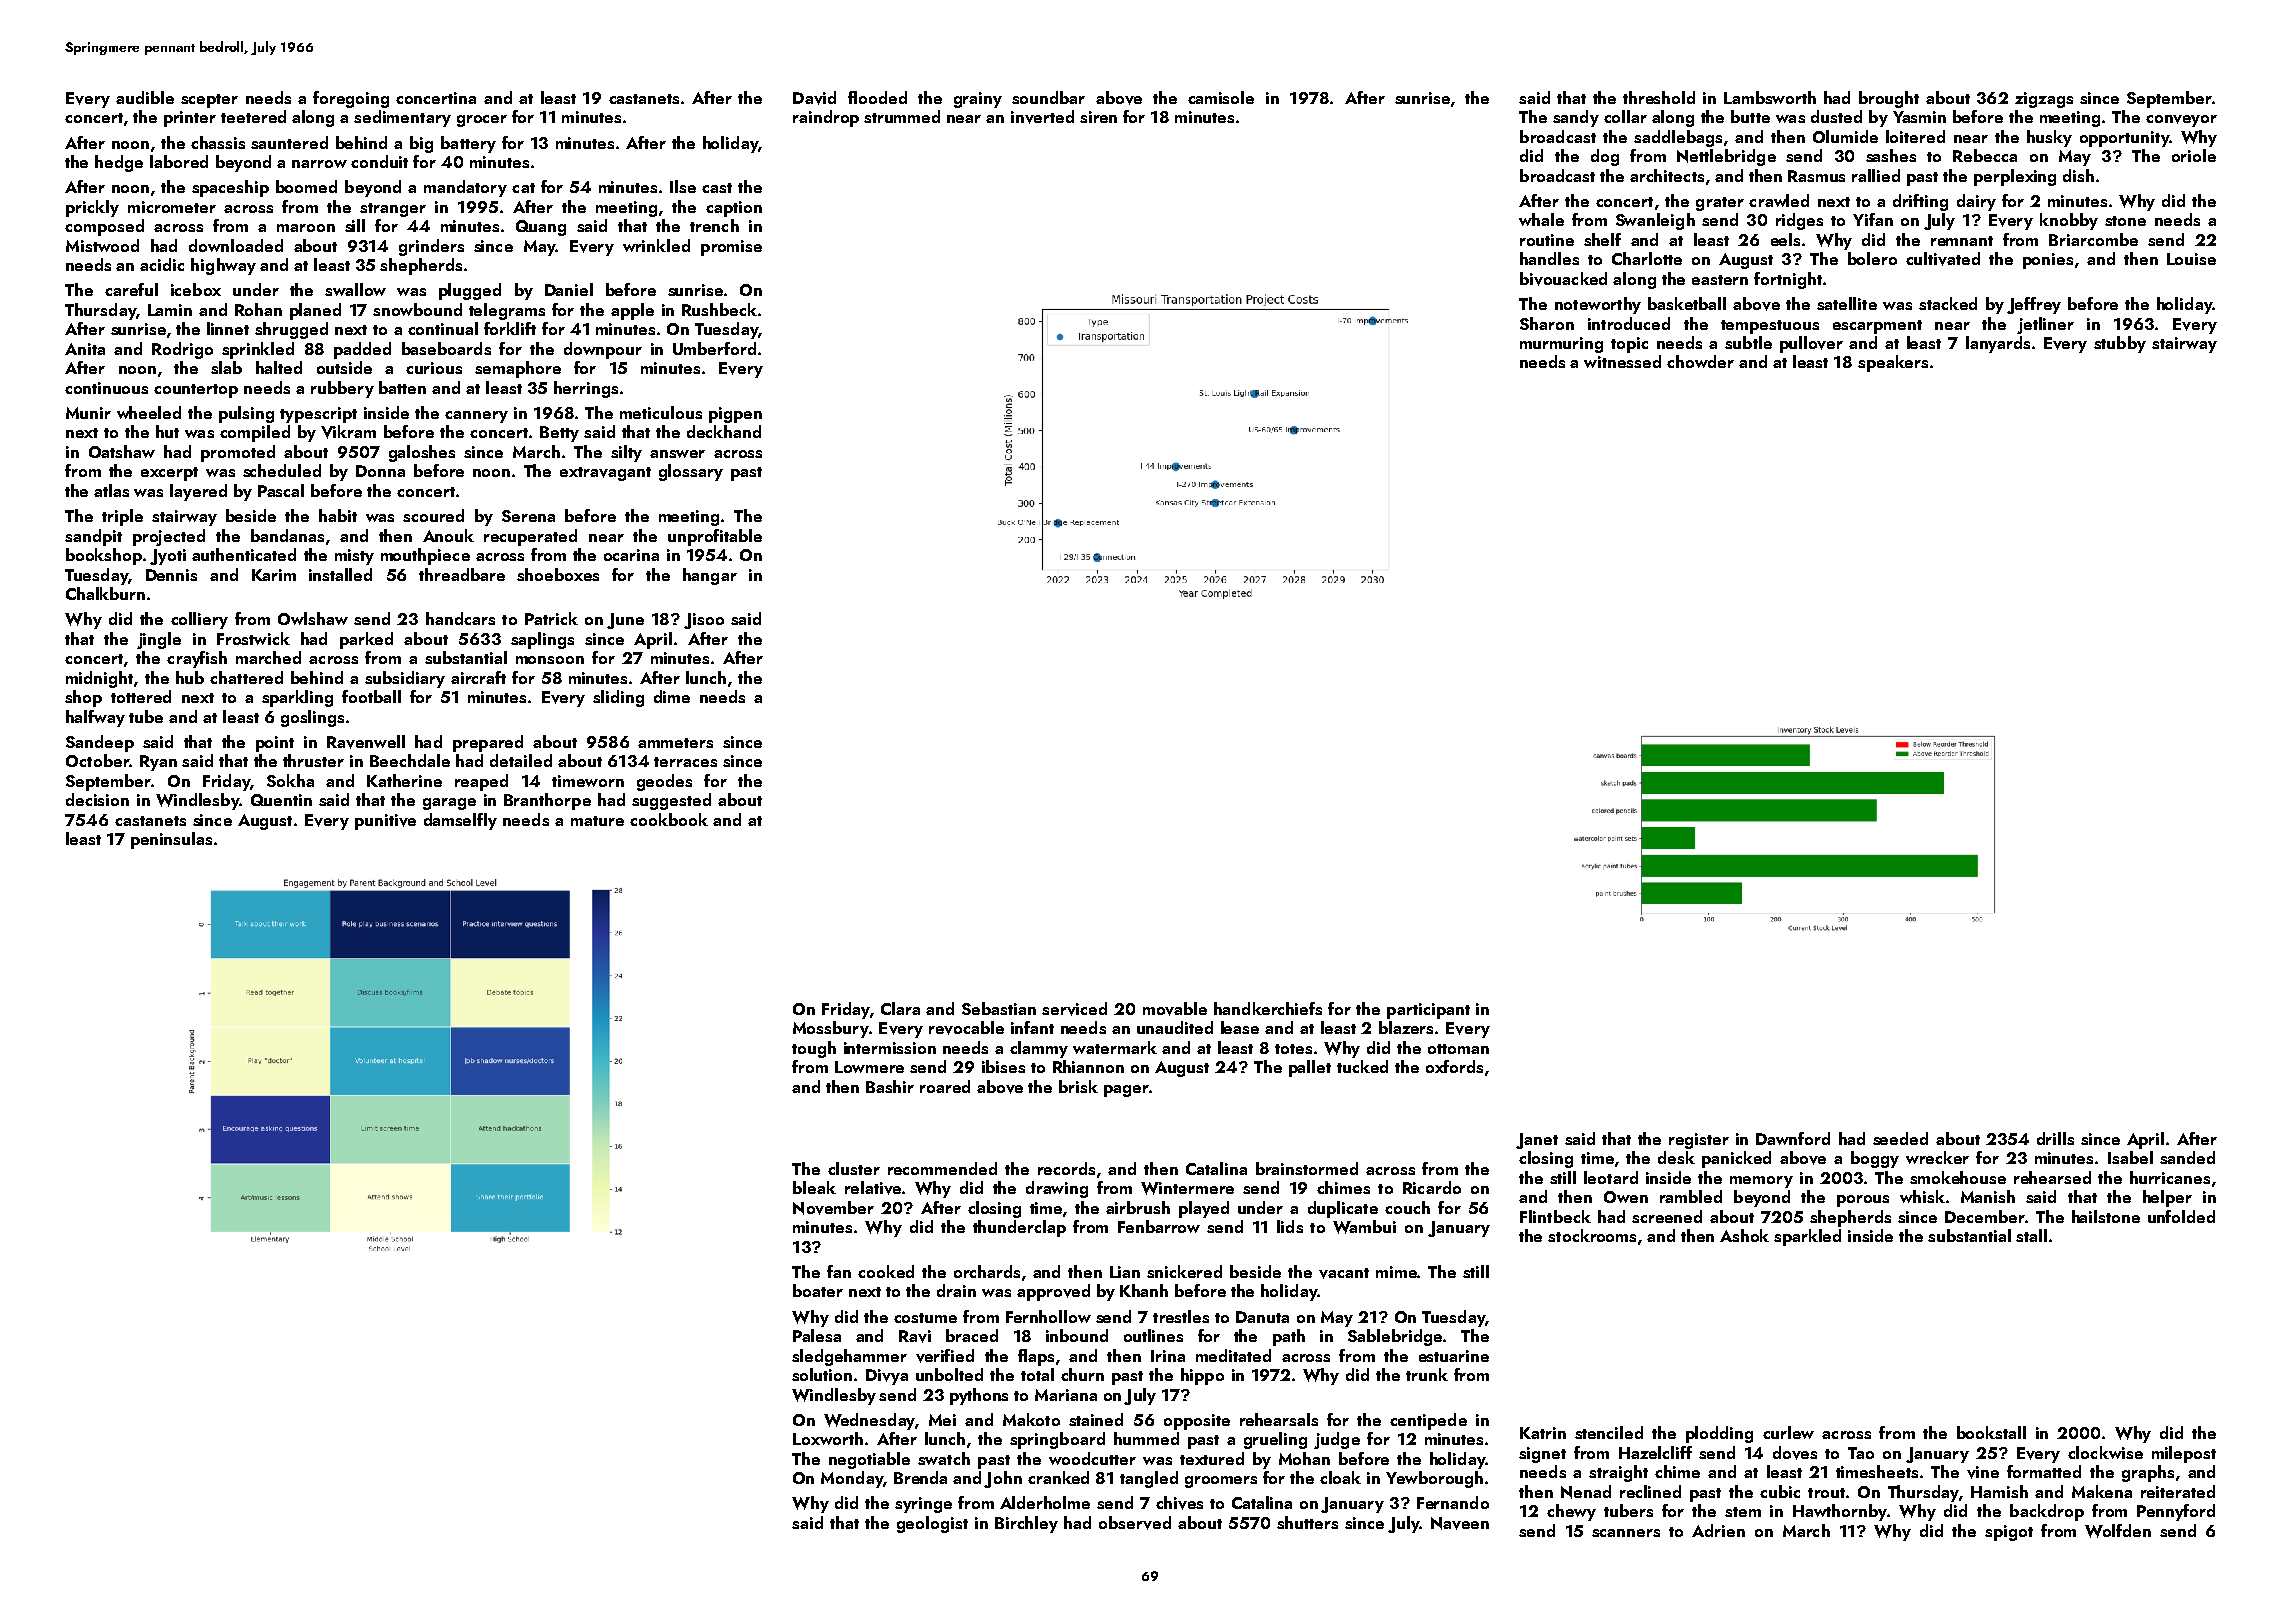 The height and width of the screenshot is (1614, 2282). I want to click on Khanh, so click(1144, 1290).
